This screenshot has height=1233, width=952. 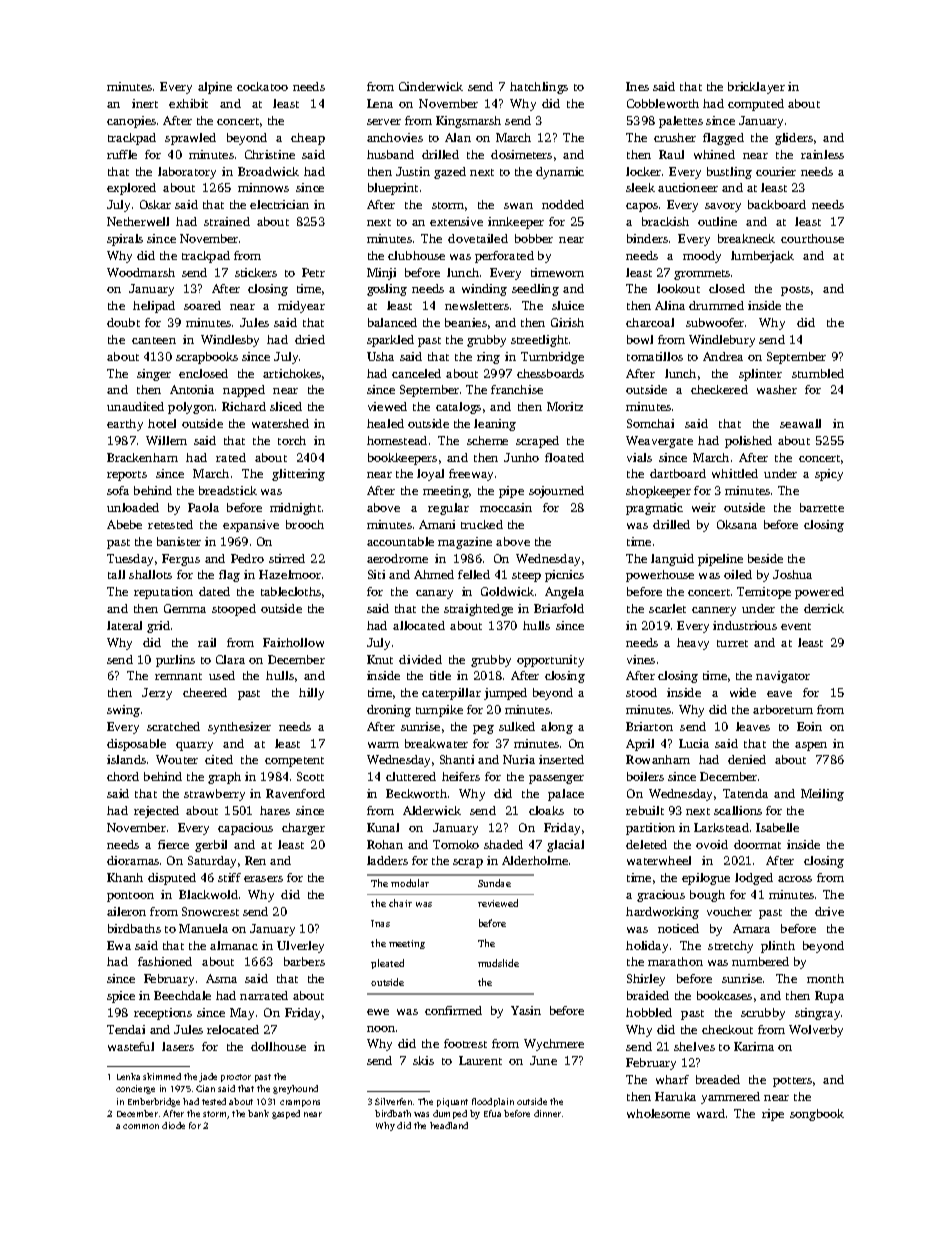 I want to click on glacial, so click(x=565, y=846).
